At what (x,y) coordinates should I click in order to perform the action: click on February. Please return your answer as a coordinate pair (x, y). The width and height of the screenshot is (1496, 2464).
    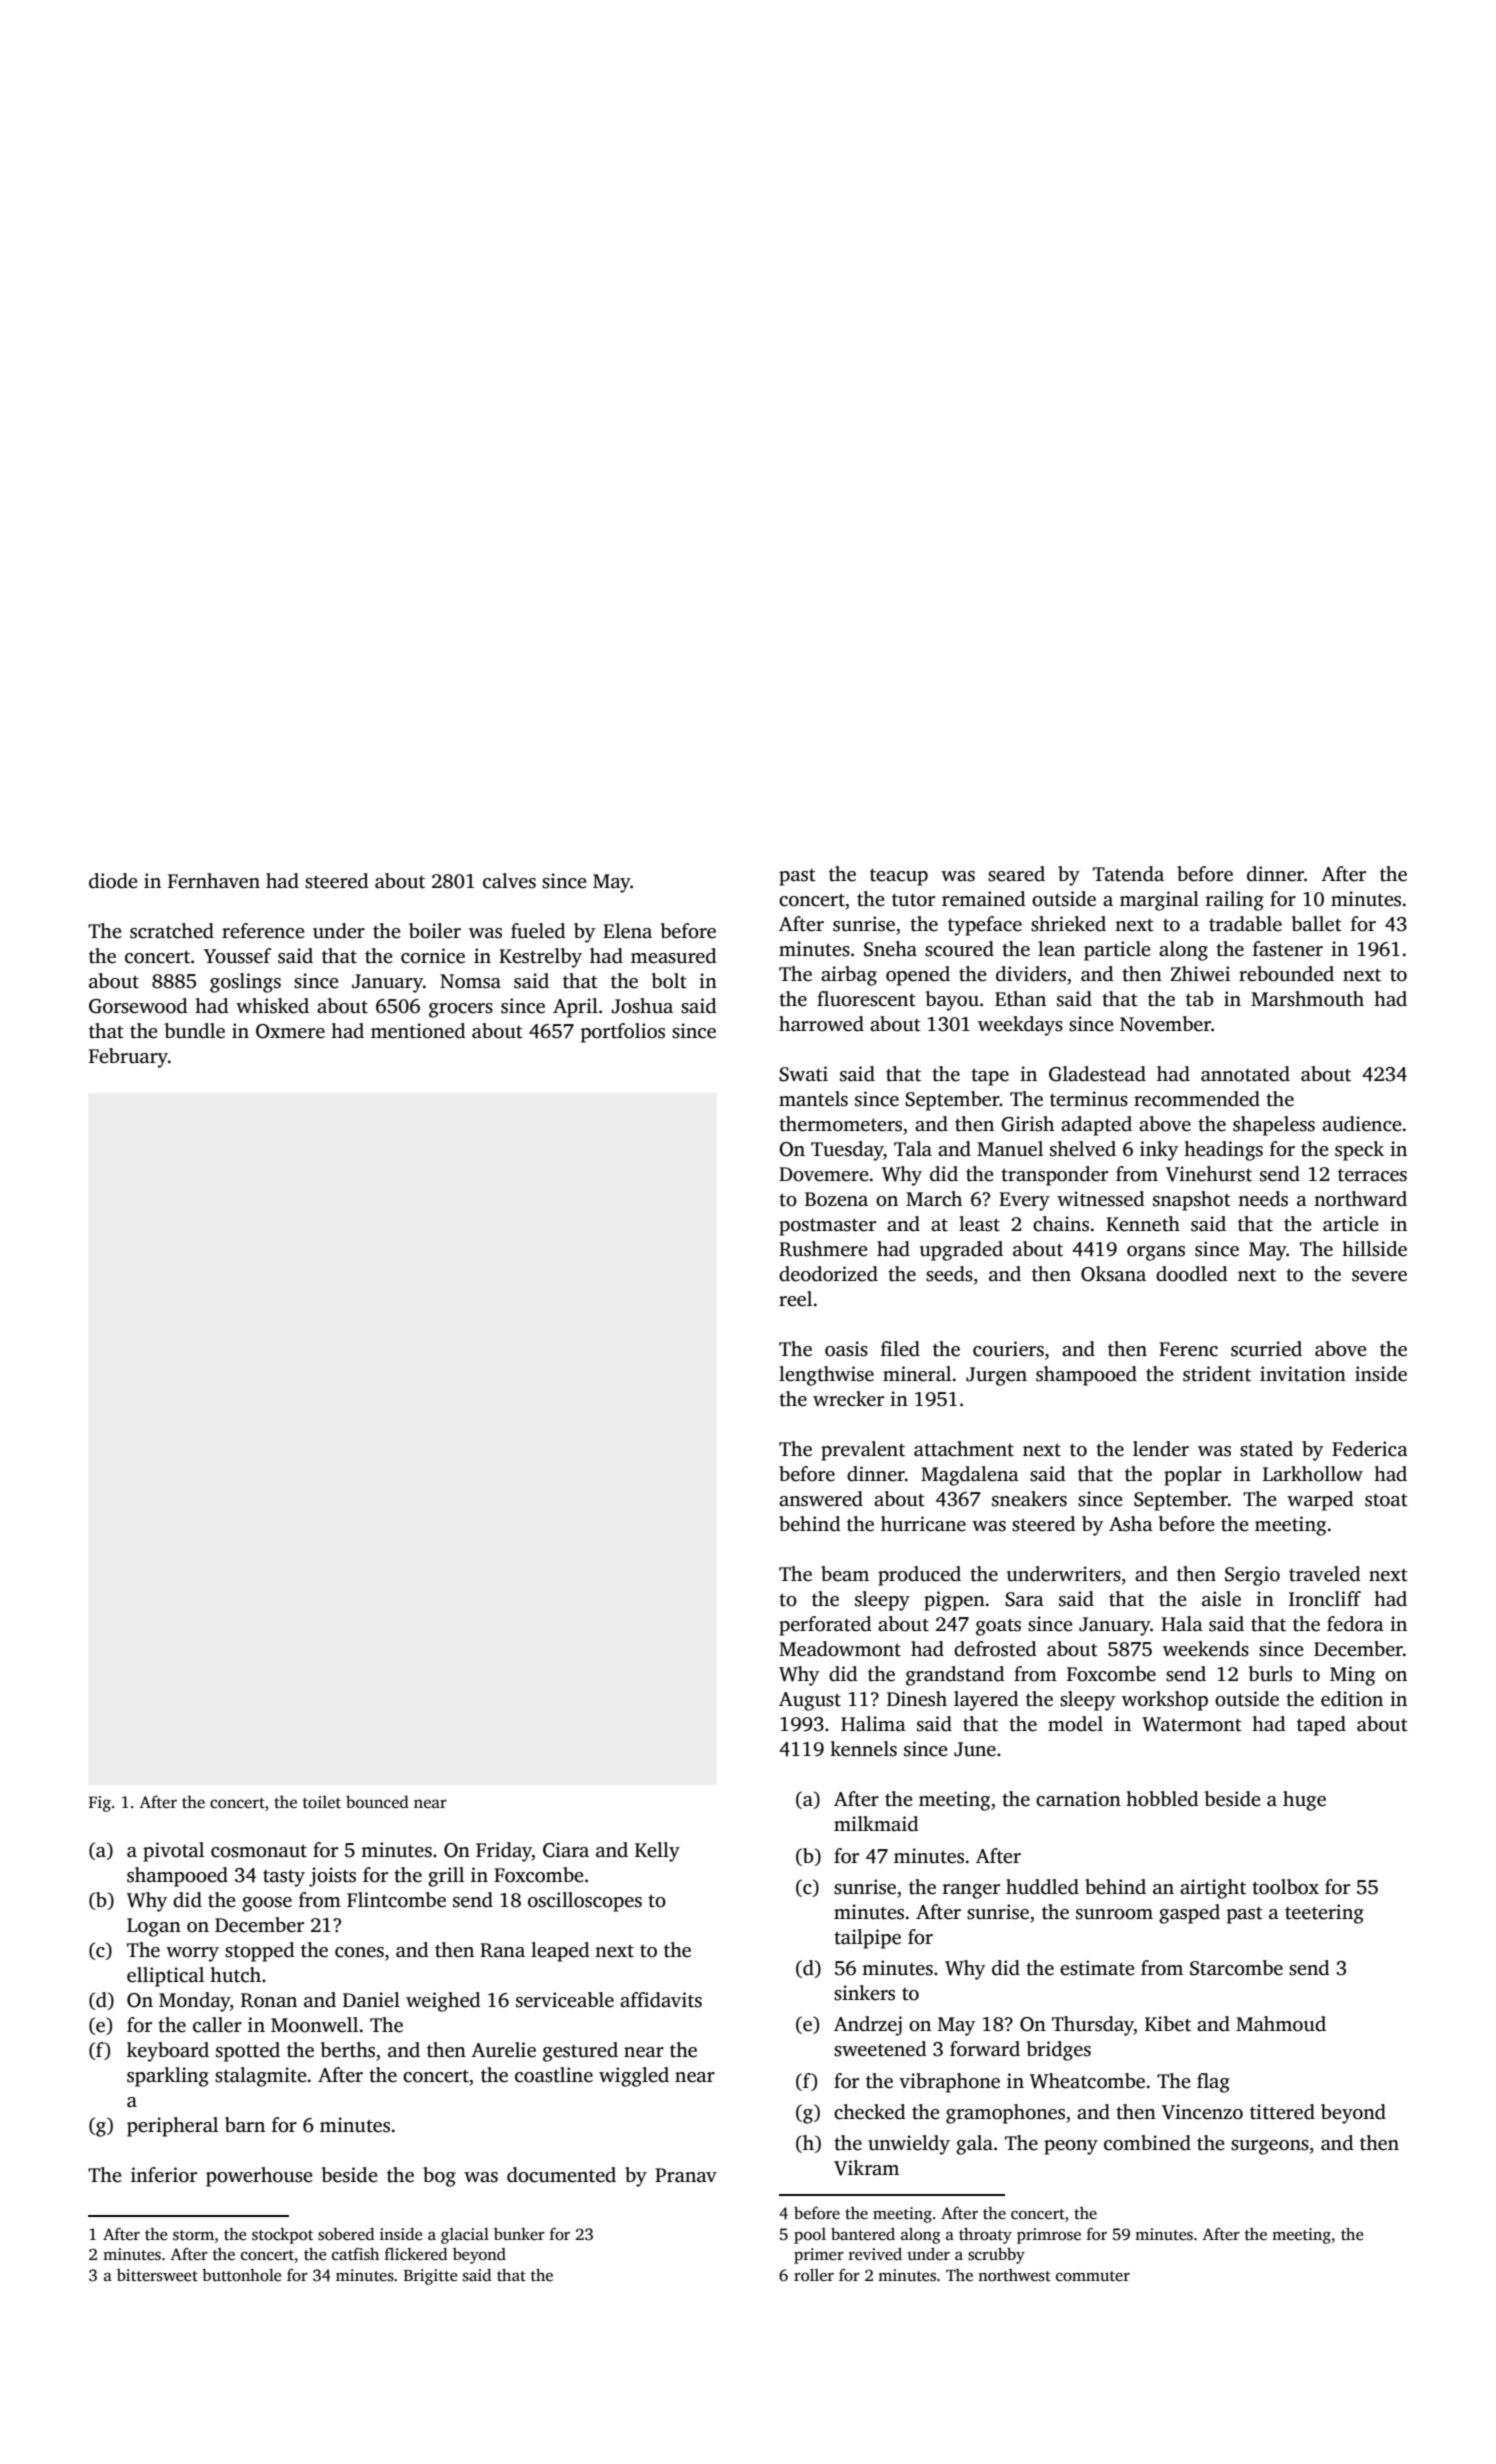
    Looking at the image, I should click on (128, 1058).
